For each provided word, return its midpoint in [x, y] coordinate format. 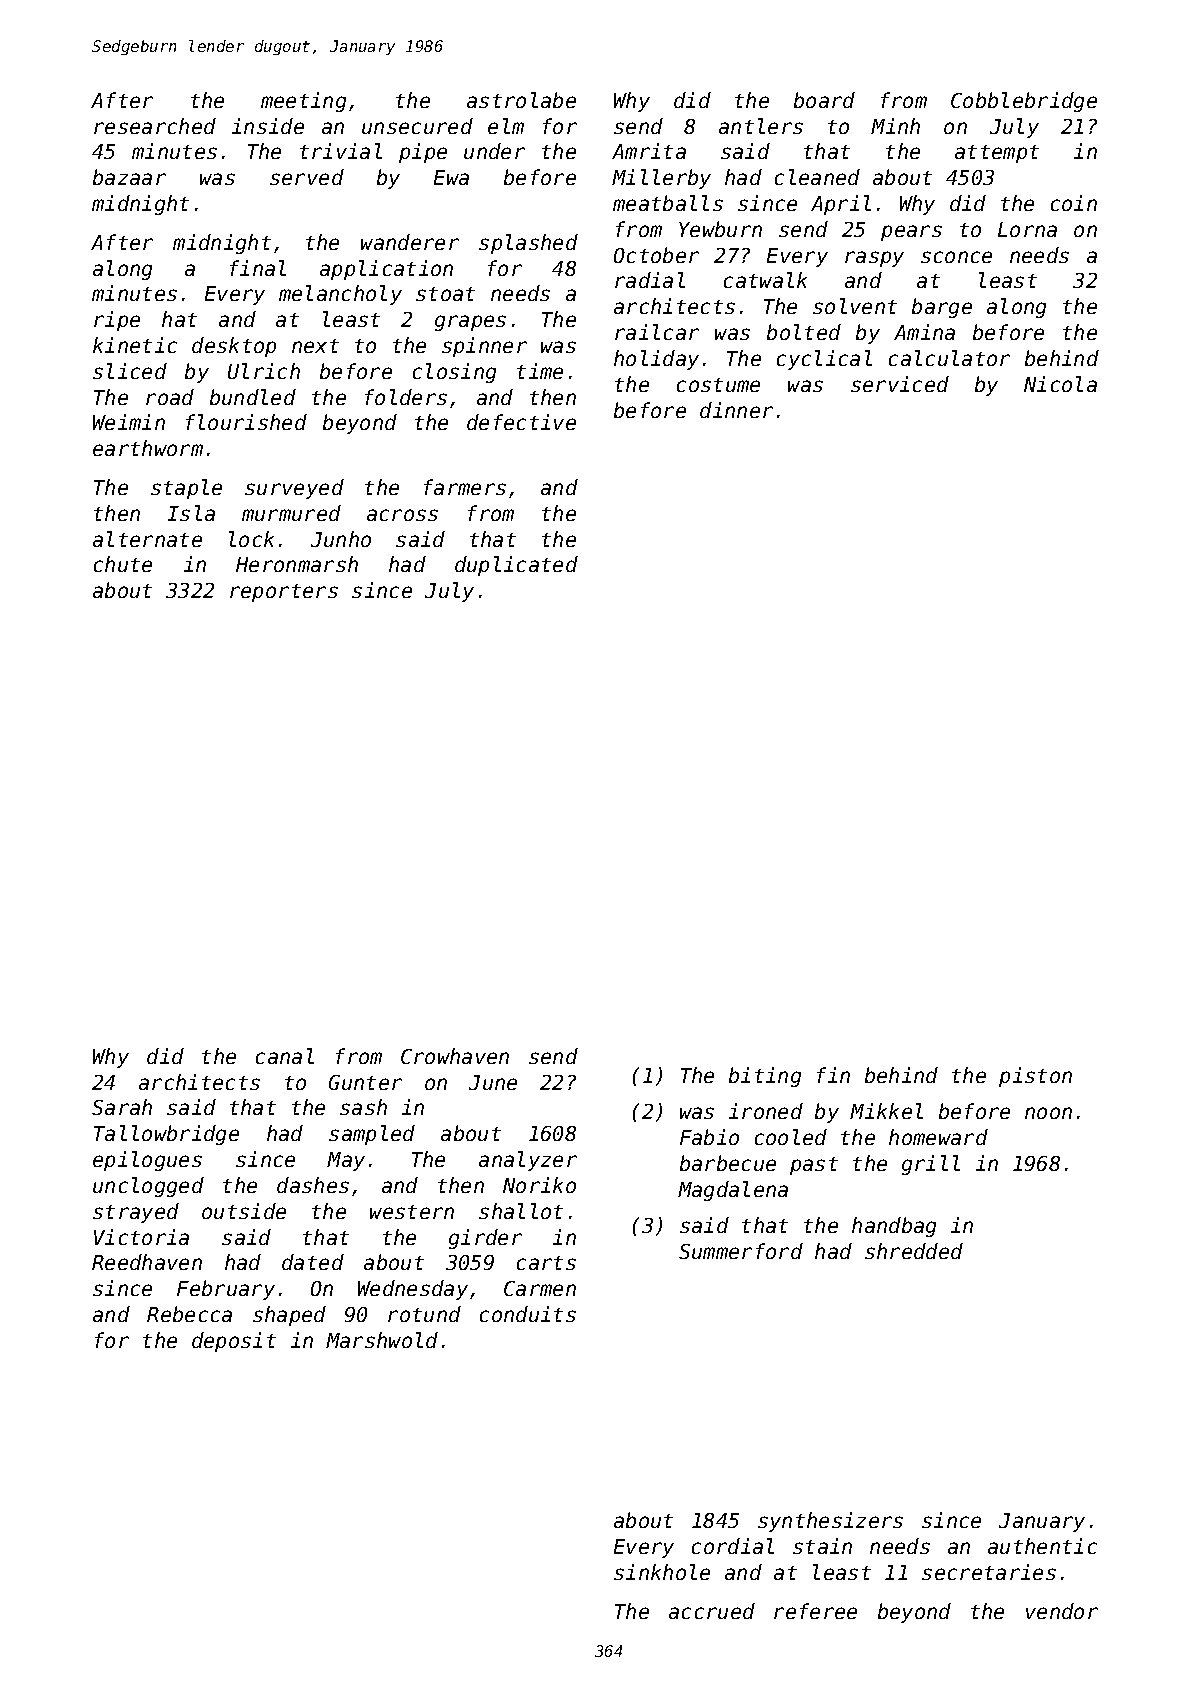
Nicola [1060, 384]
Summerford [741, 1251]
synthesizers [830, 1522]
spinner [484, 347]
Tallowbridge [166, 1135]
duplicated [516, 566]
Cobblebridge [1024, 102]
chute [123, 564]
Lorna [1027, 229]
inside [268, 126]
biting [765, 1077]
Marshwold [382, 1340]
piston [1035, 1077]
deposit [234, 1342]
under [494, 151]
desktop [234, 347]
